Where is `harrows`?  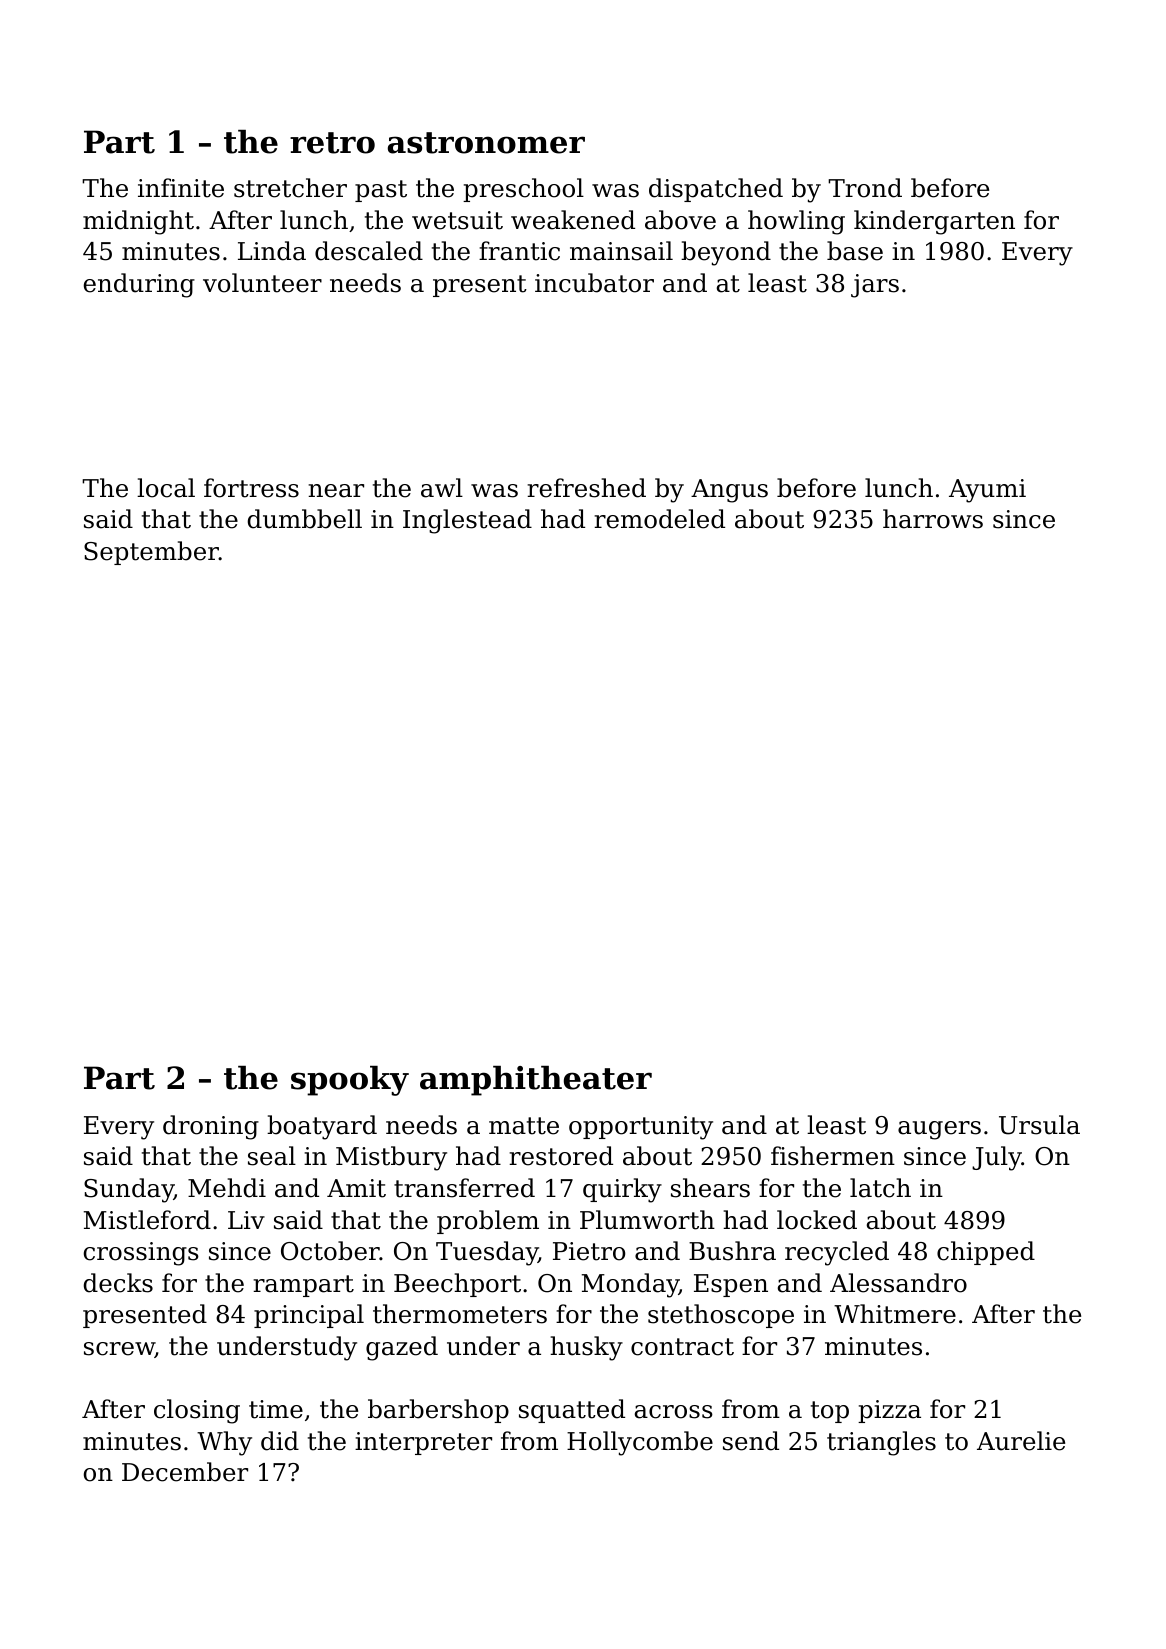 harrows is located at coordinates (933, 519).
